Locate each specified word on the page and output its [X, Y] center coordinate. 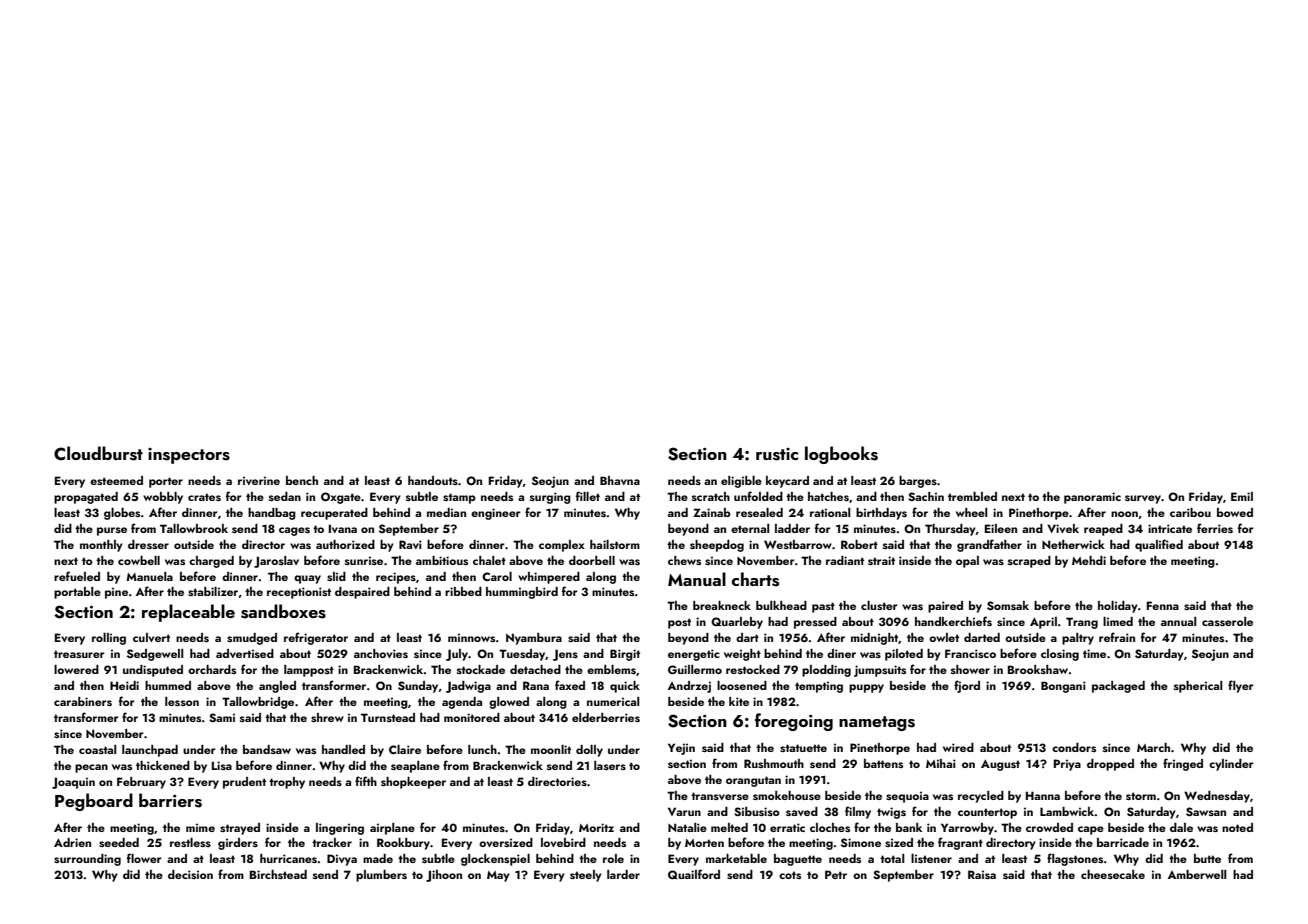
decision [190, 874]
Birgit [625, 655]
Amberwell [1197, 874]
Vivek [1063, 528]
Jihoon [444, 876]
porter [166, 482]
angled [277, 687]
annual [1179, 621]
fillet [588, 496]
